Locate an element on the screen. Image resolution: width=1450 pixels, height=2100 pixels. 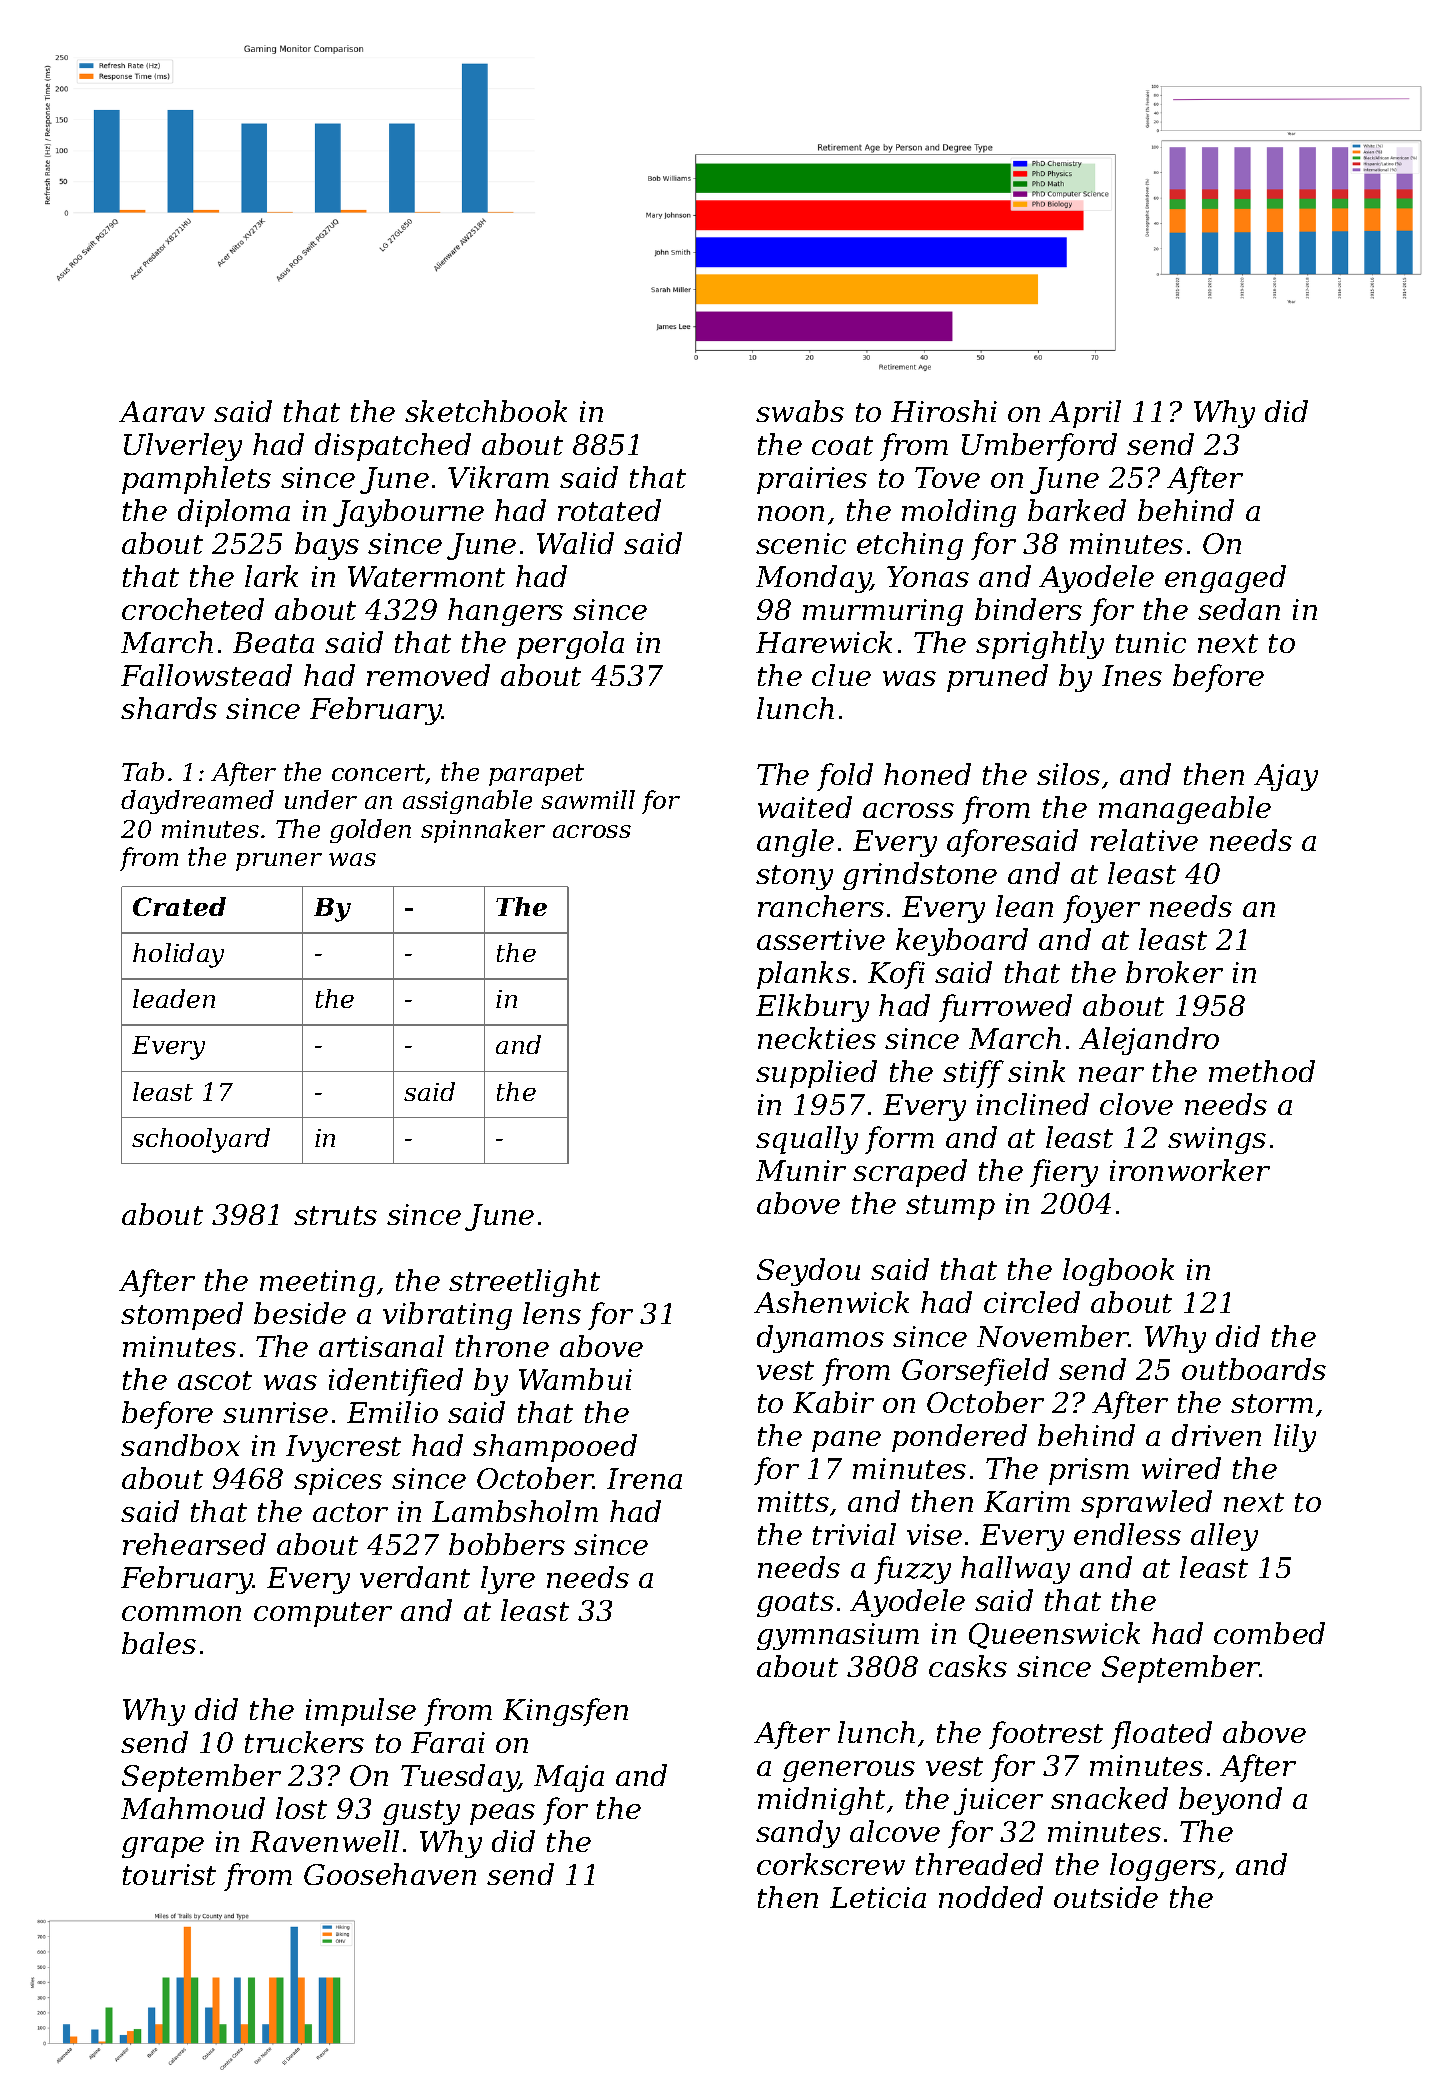
struts is located at coordinates (335, 1215).
